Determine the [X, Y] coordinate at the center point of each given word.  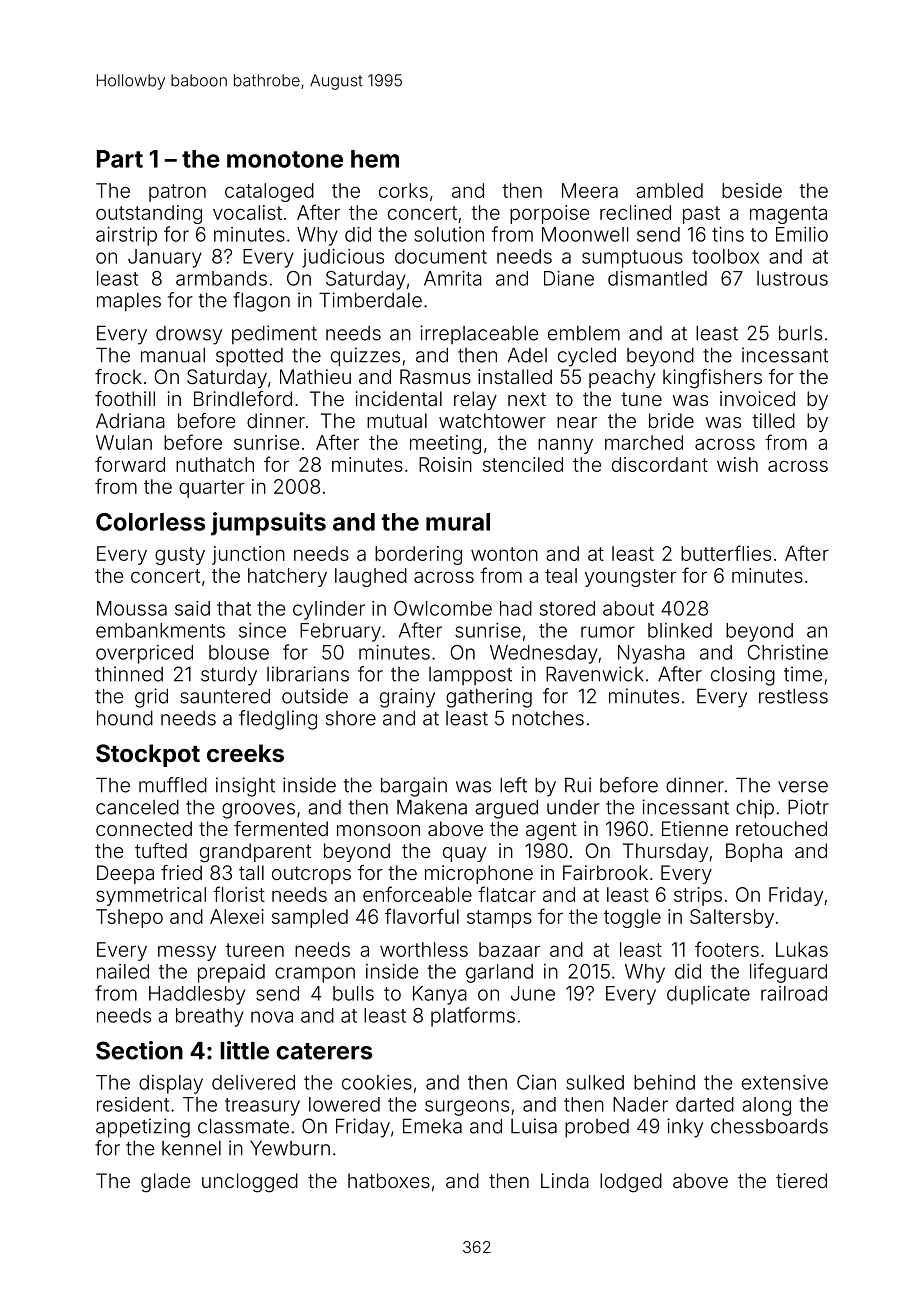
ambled [669, 190]
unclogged [250, 1183]
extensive [785, 1082]
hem [375, 159]
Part [120, 159]
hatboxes [389, 1180]
